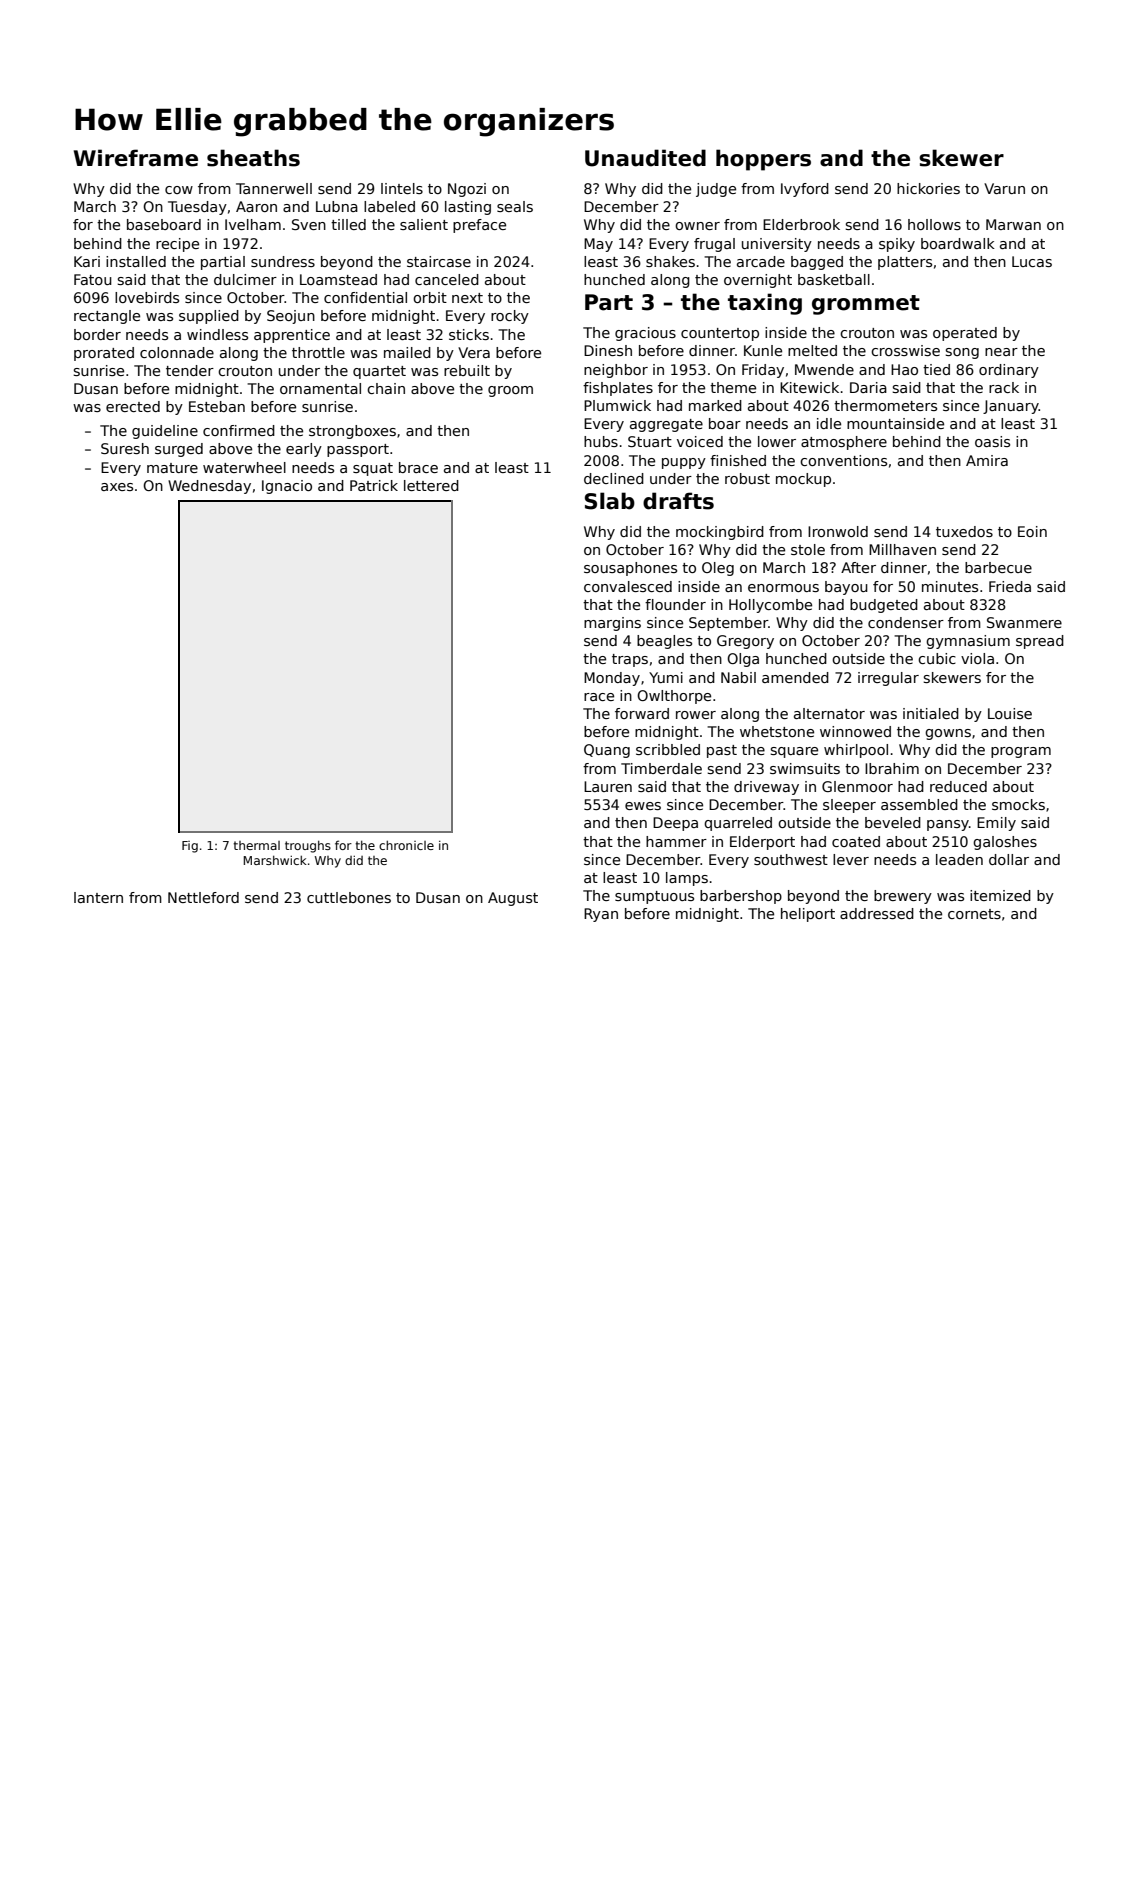  What do you see at coordinates (209, 487) in the document?
I see `Wednesday` at bounding box center [209, 487].
